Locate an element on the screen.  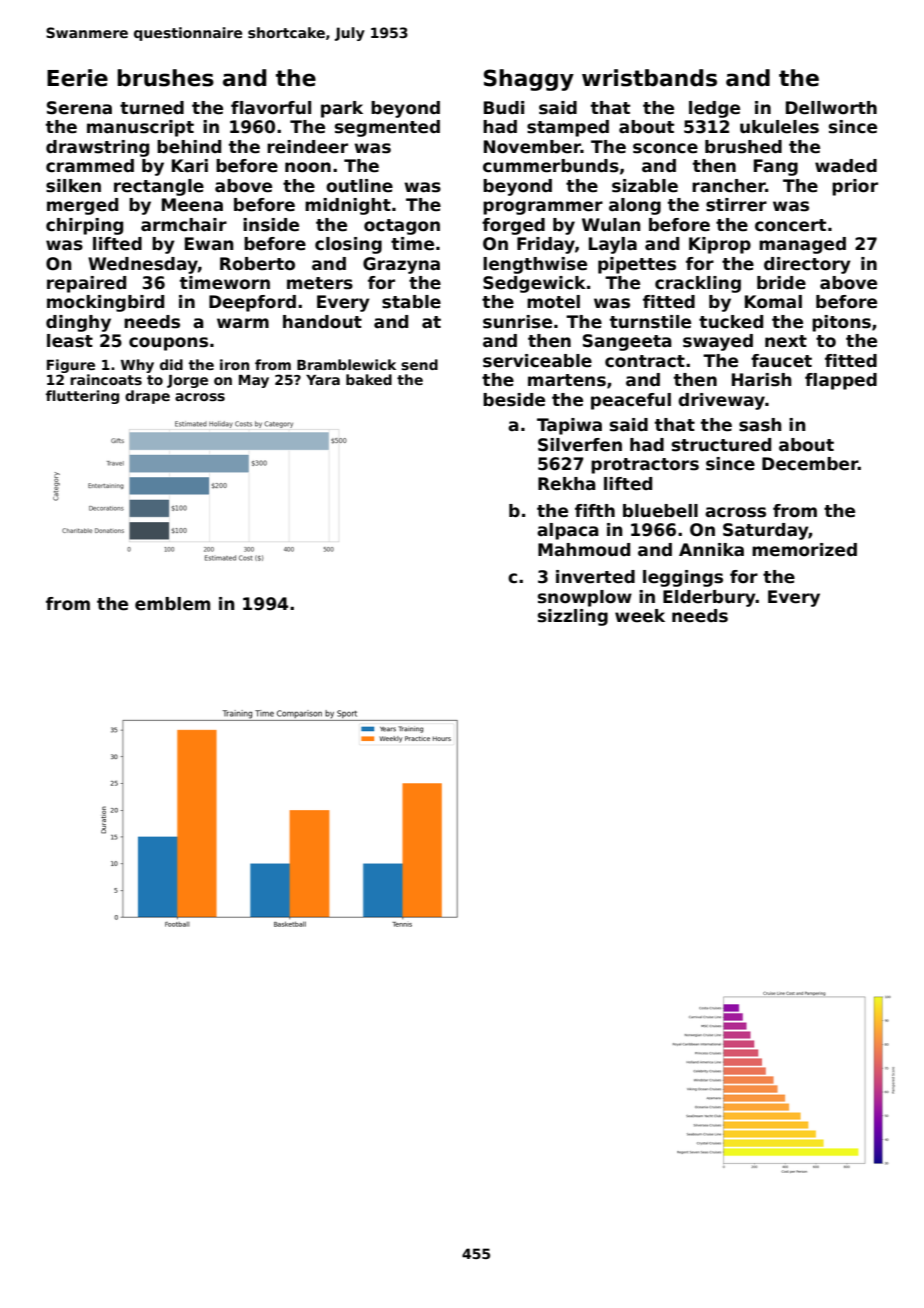
faucet is located at coordinates (781, 361).
